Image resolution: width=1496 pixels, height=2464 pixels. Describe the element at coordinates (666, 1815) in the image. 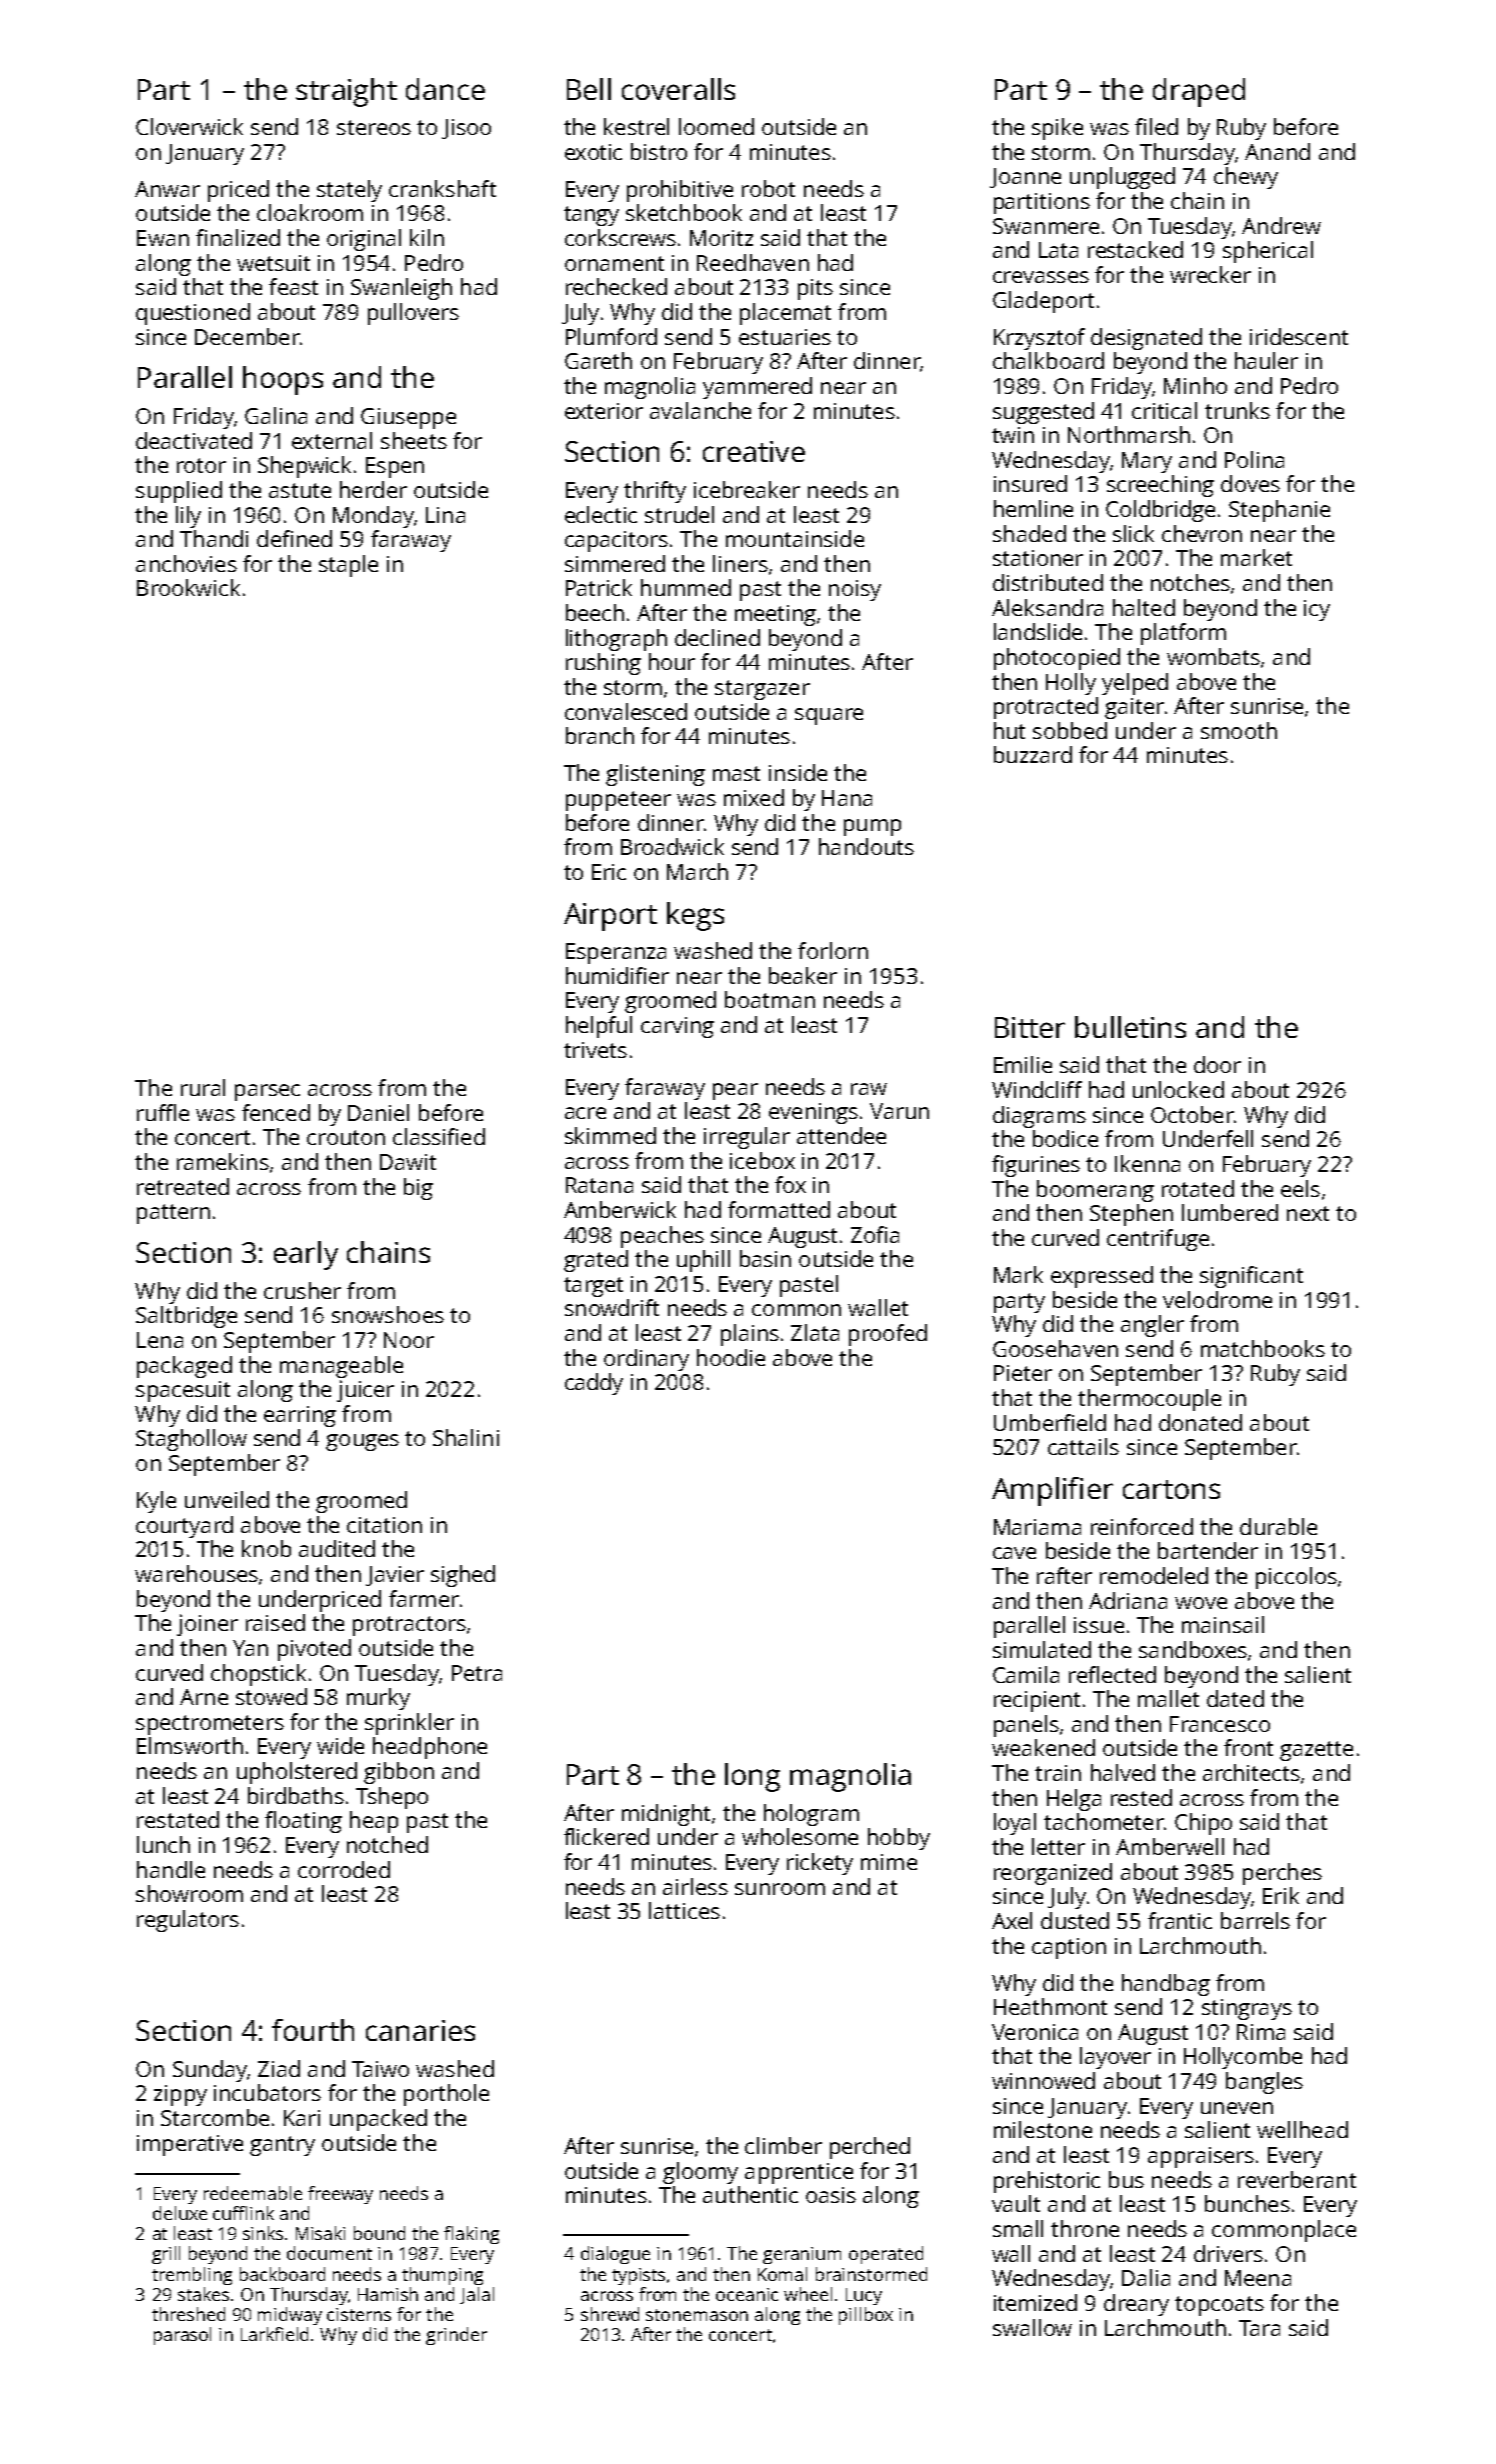

I see `midnight` at that location.
